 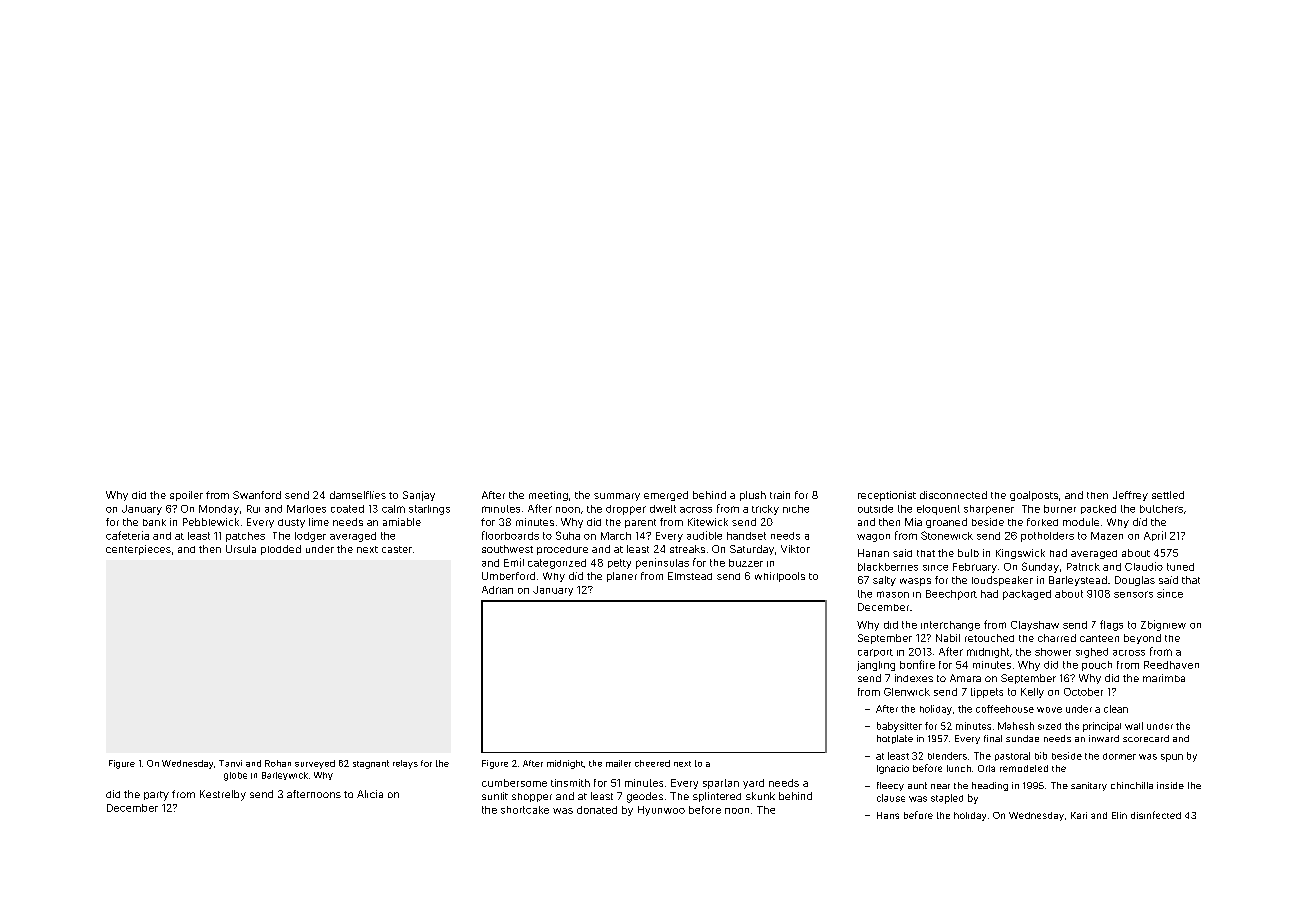 What do you see at coordinates (525, 810) in the document?
I see `shortcake` at bounding box center [525, 810].
